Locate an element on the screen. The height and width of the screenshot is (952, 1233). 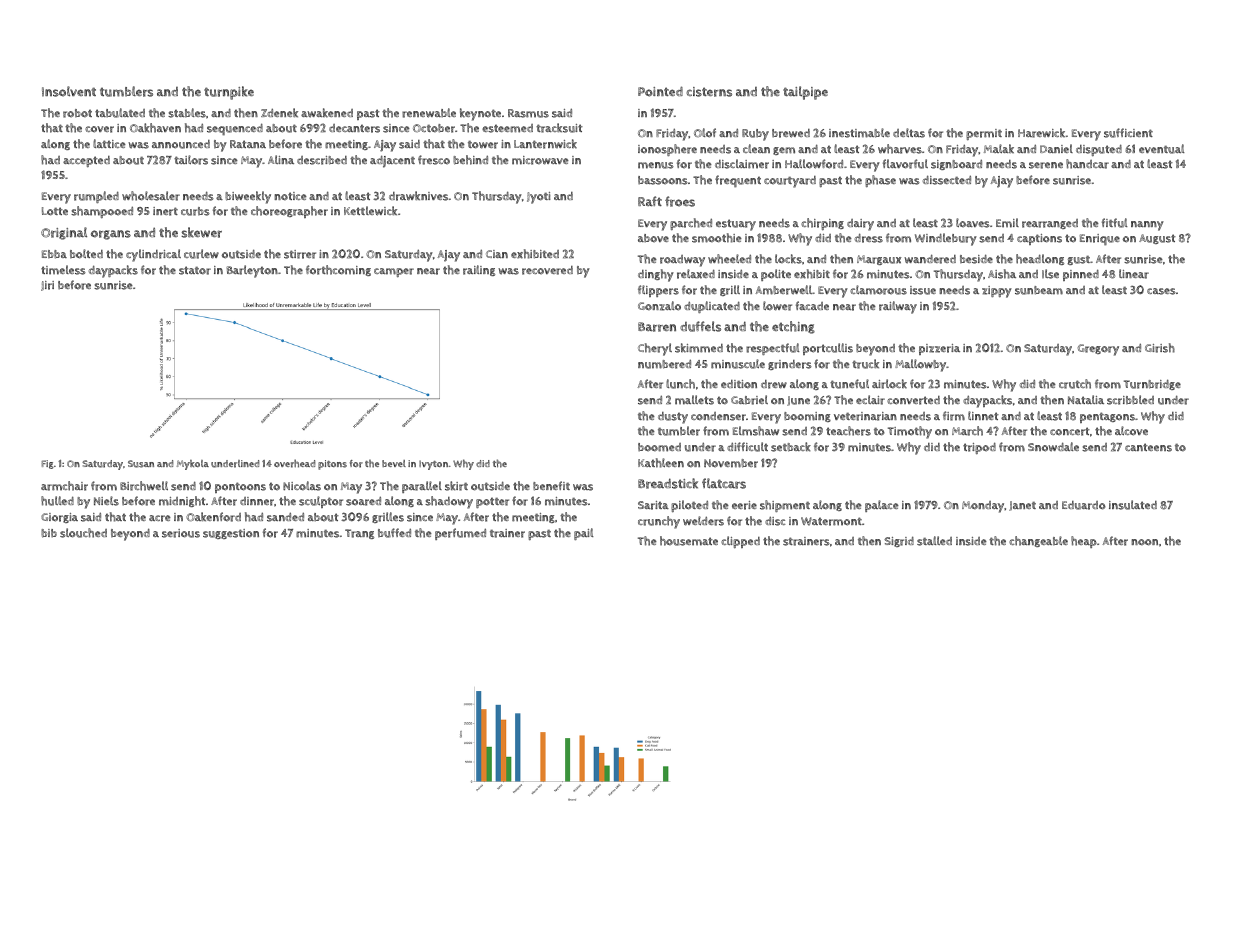
Susan is located at coordinates (141, 464).
